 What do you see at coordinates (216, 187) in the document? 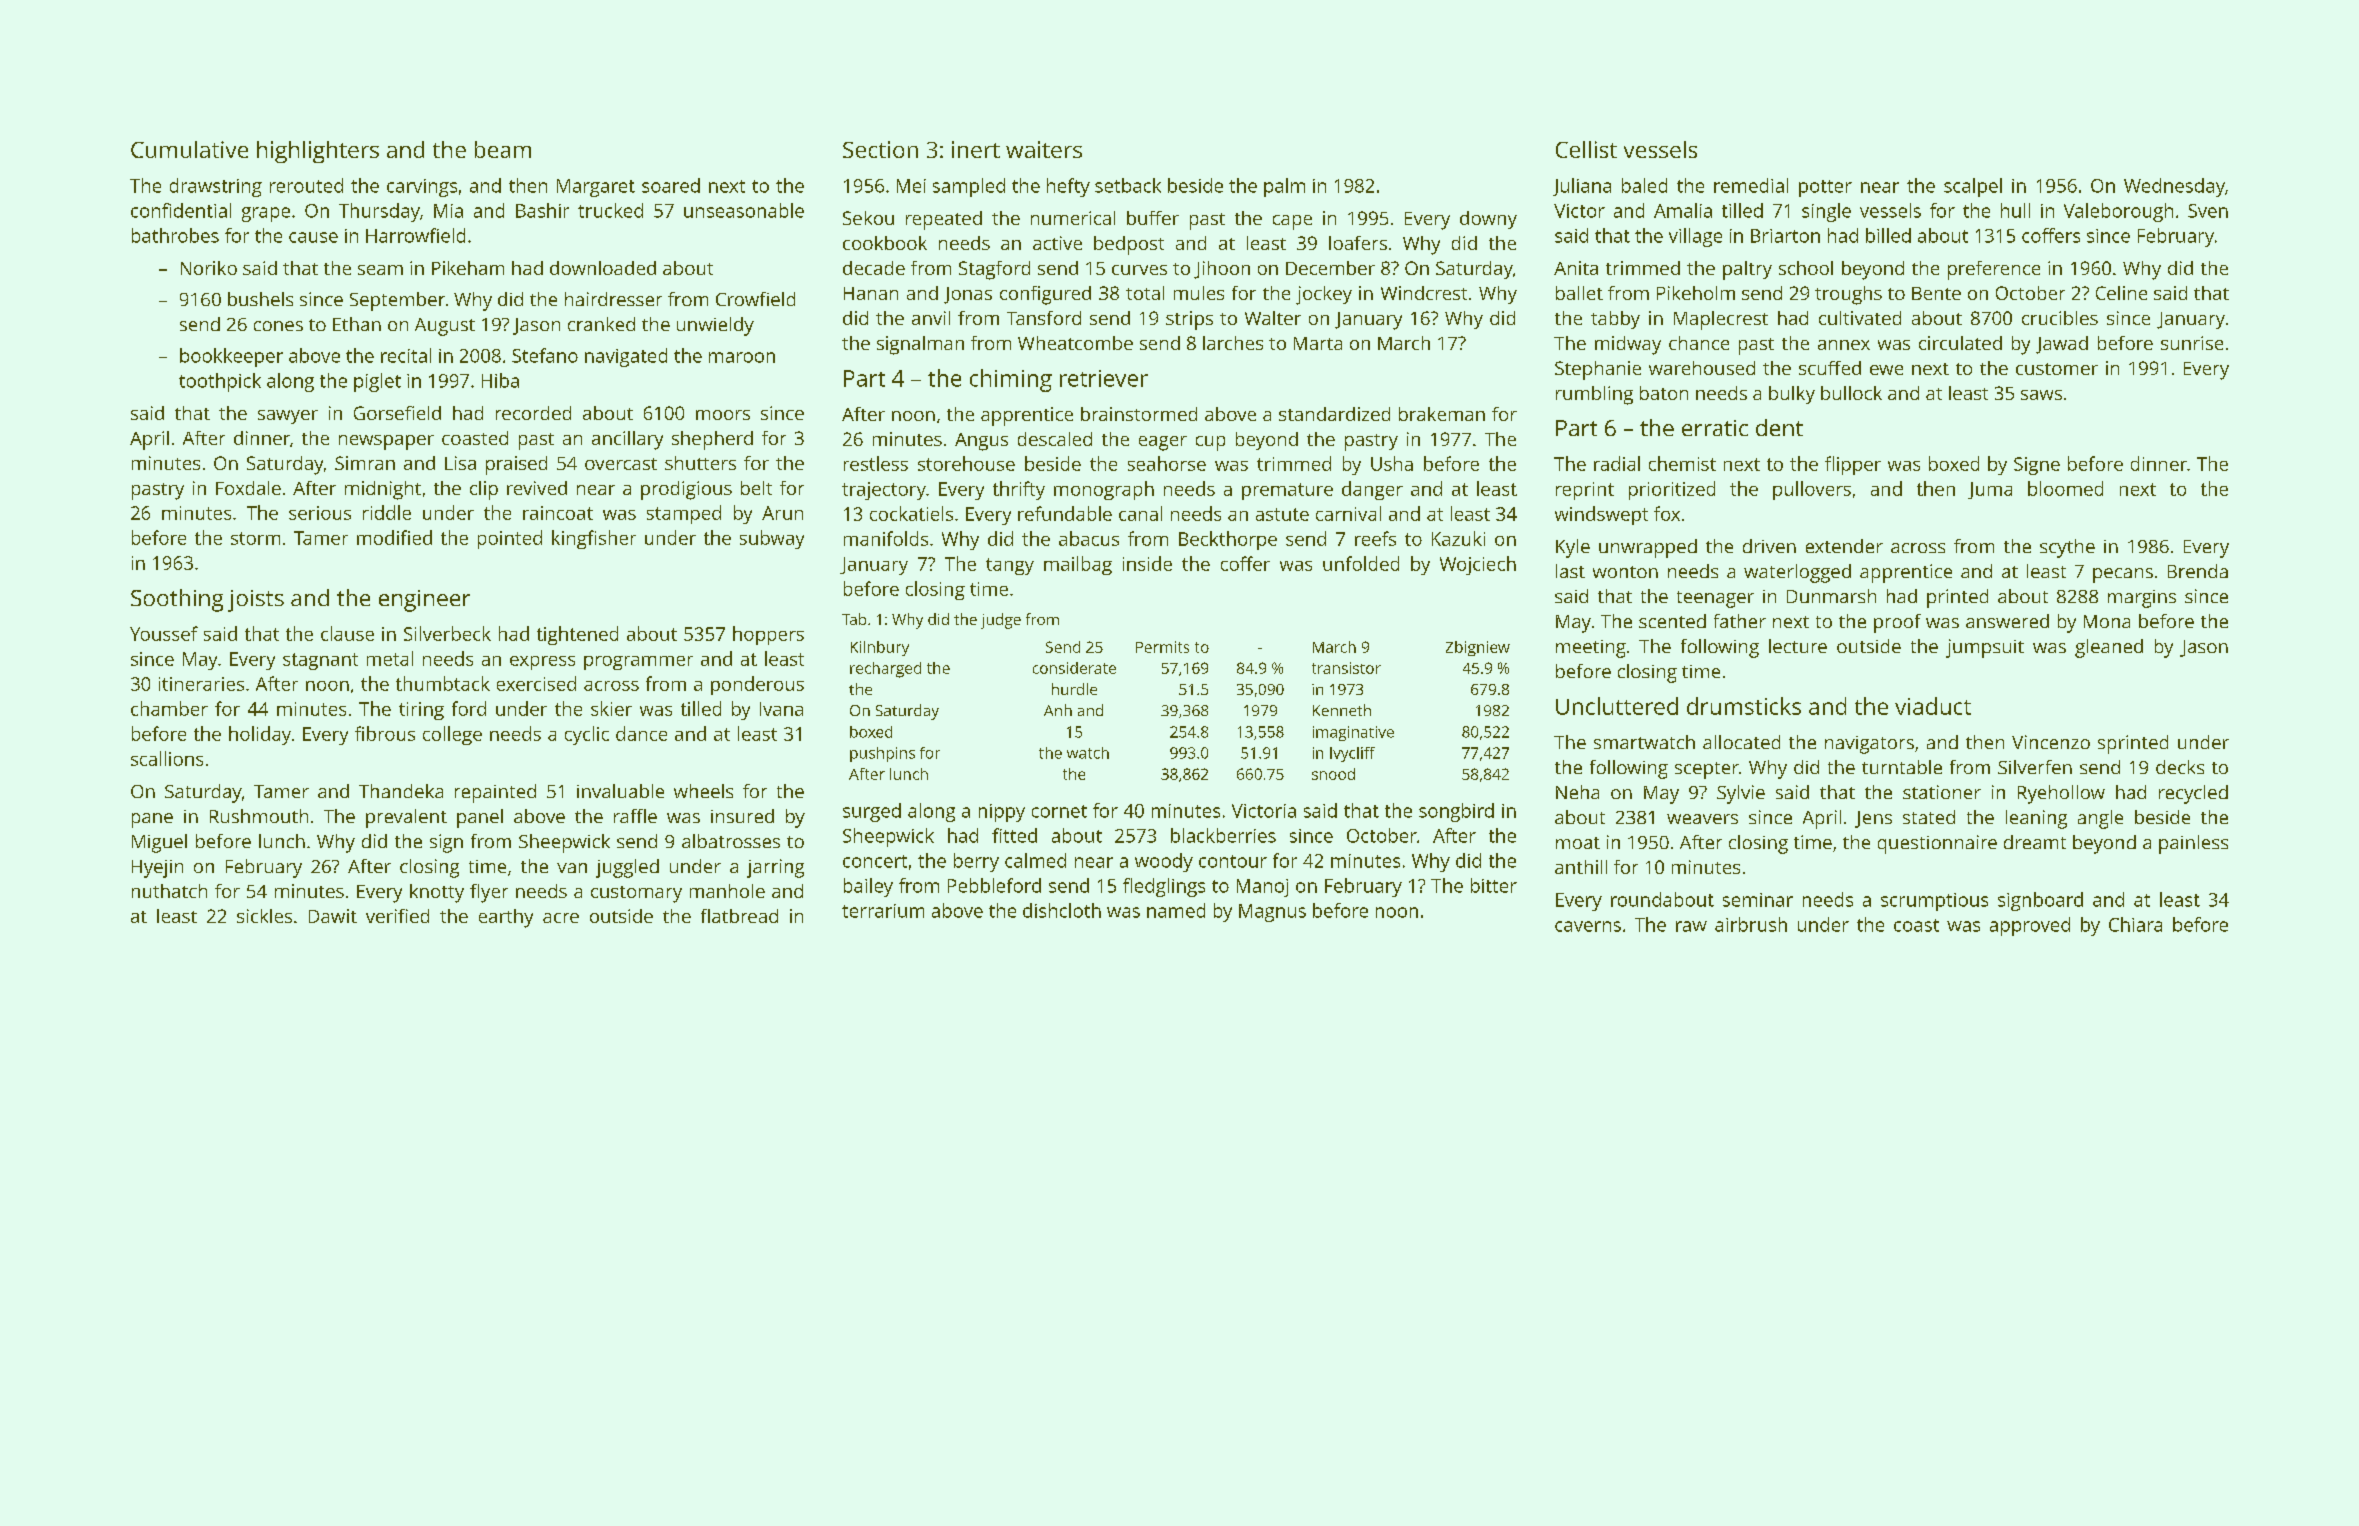
I see `drawstring` at bounding box center [216, 187].
